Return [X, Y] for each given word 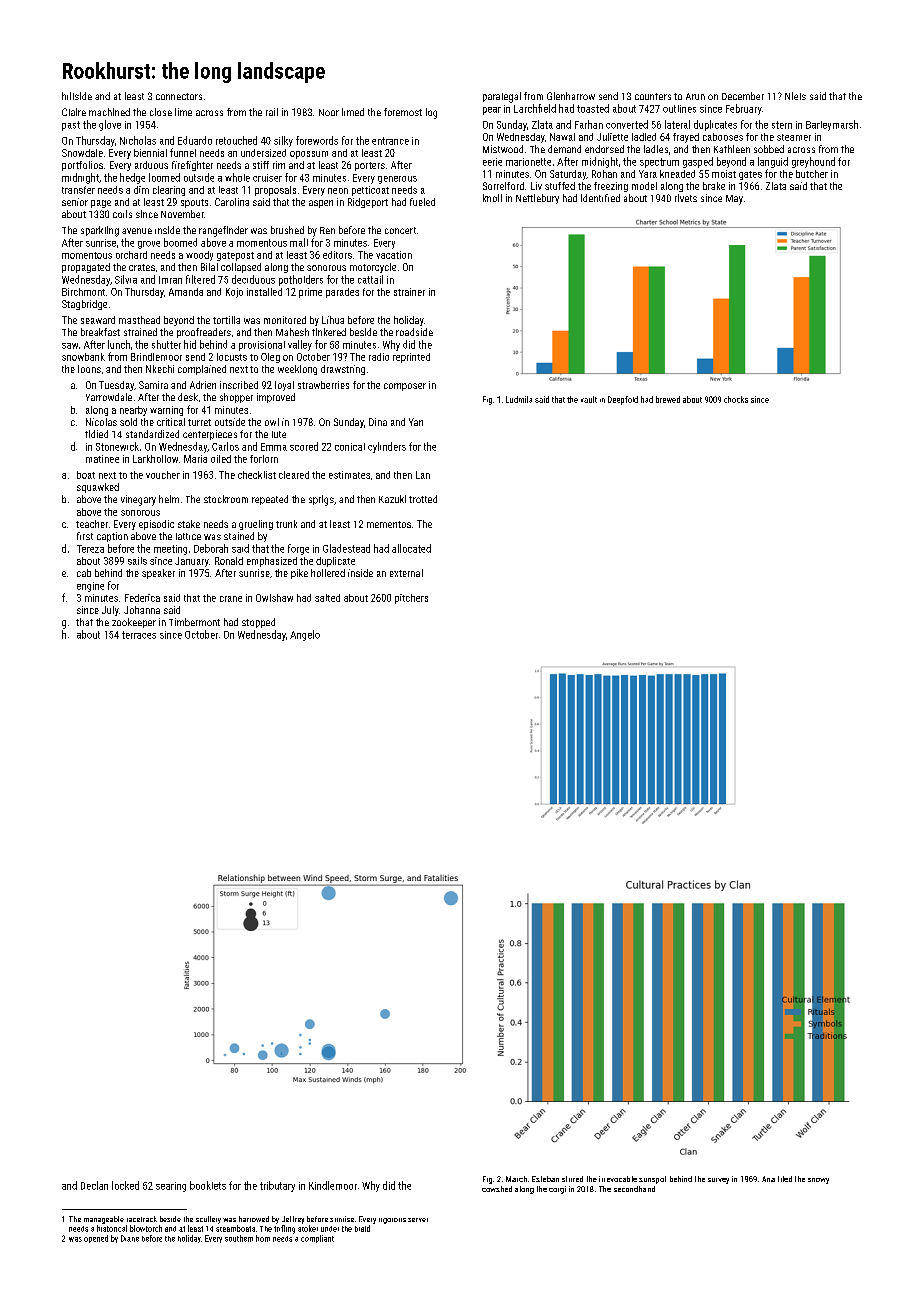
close [161, 112]
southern [239, 1238]
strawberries [323, 385]
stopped [258, 623]
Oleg [270, 358]
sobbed [769, 149]
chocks [736, 399]
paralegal [502, 97]
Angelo [305, 635]
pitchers [411, 599]
